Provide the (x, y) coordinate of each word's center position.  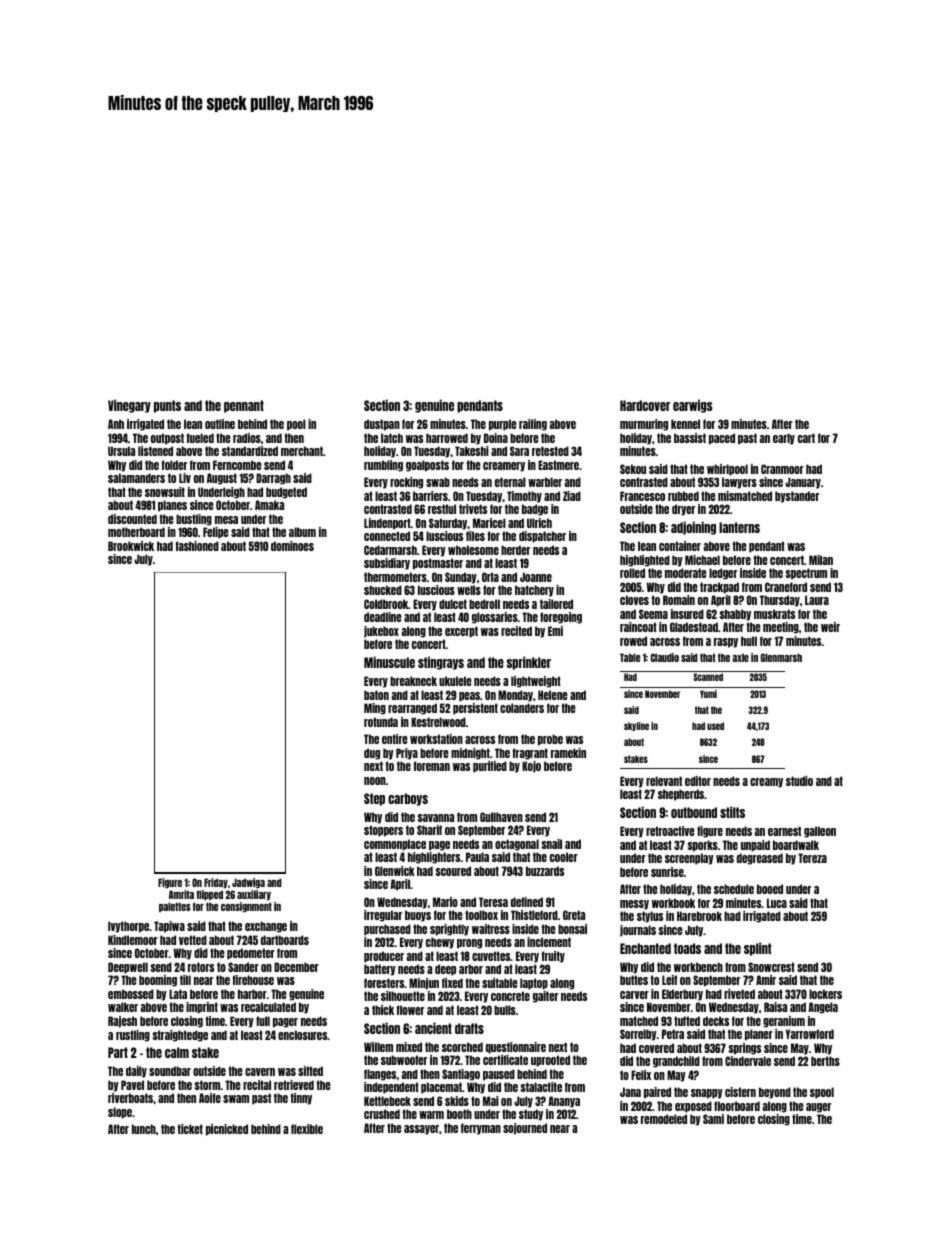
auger (818, 1108)
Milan (821, 560)
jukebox (381, 632)
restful (442, 509)
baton (376, 695)
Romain (679, 600)
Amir (766, 980)
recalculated (268, 1007)
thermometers (395, 577)
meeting (781, 628)
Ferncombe (237, 465)
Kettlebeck (387, 1101)
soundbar (170, 1071)
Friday (216, 883)
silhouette (403, 996)
